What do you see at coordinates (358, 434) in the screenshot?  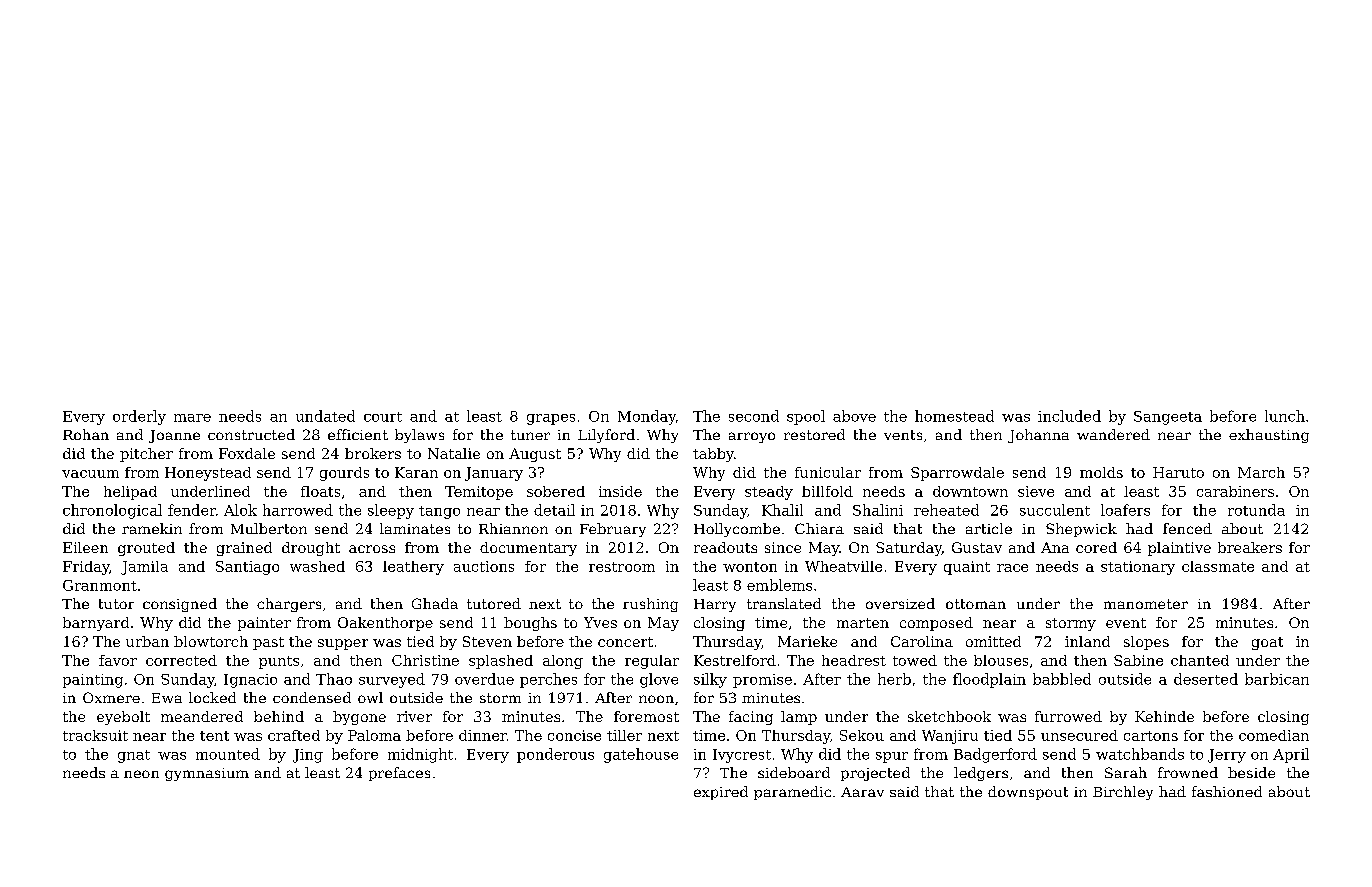 I see `efficient` at bounding box center [358, 434].
